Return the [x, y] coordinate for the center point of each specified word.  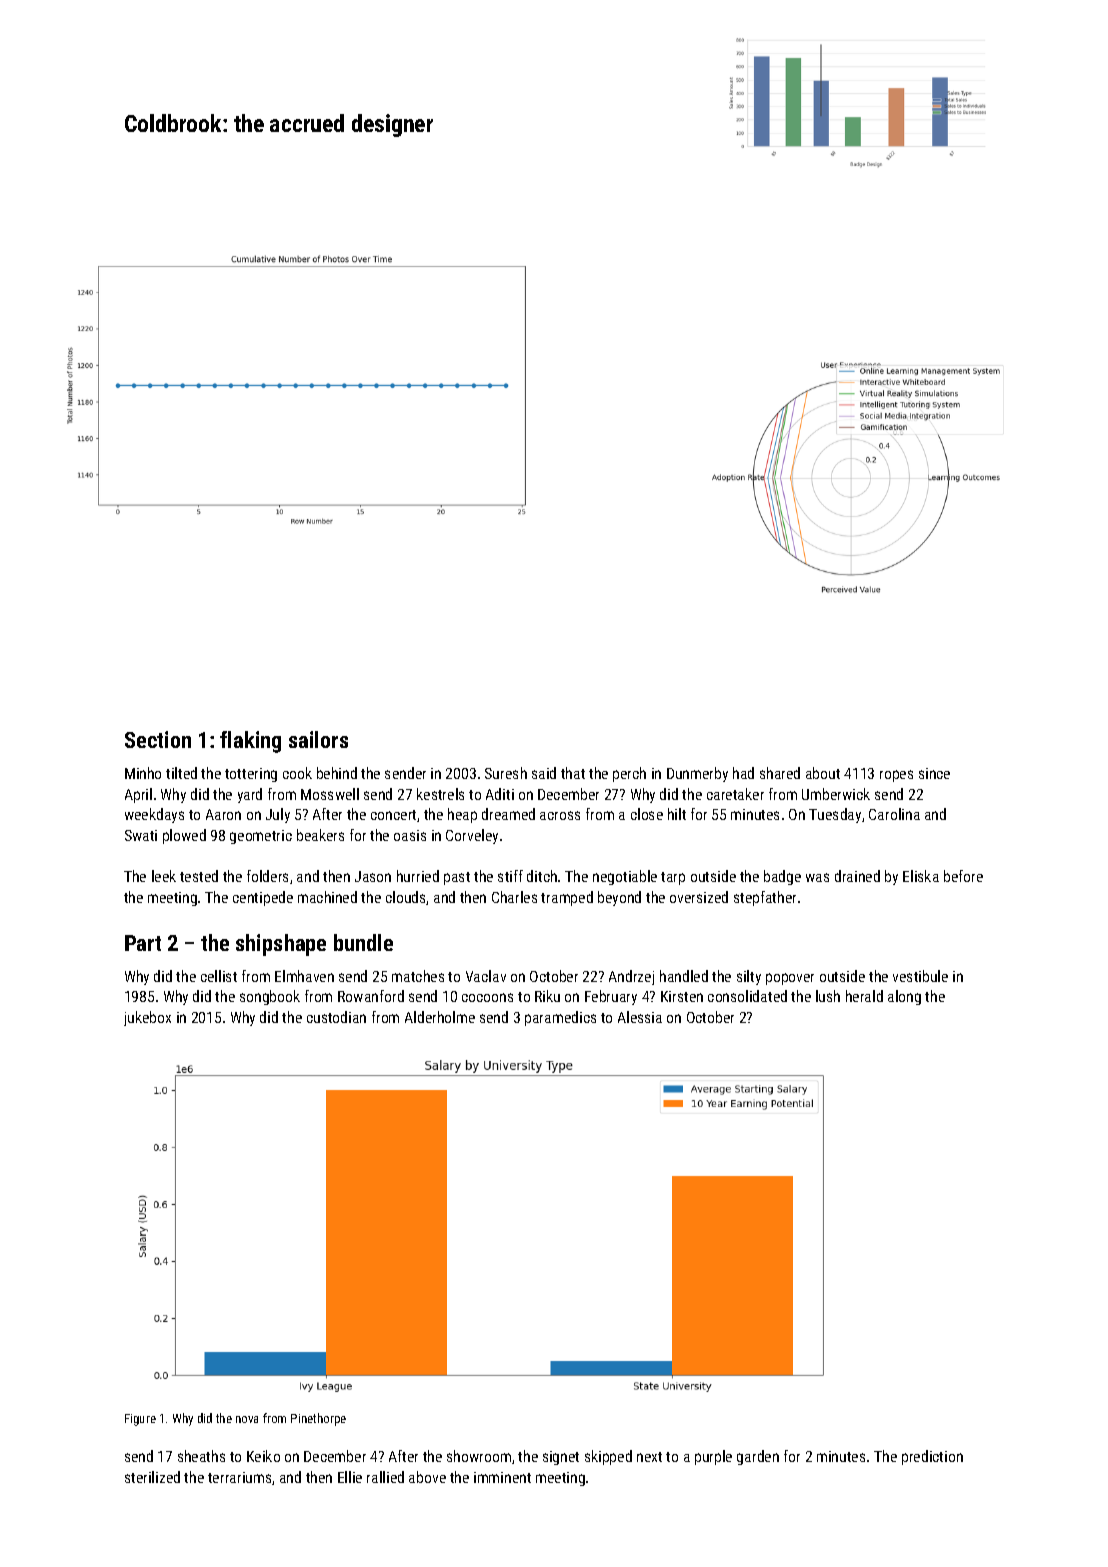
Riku [547, 996]
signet [561, 1458]
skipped [608, 1457]
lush [828, 996]
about [823, 773]
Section [158, 739]
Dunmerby [697, 774]
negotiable [625, 877]
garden [758, 1457]
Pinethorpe [318, 1419]
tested [199, 876]
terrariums [239, 1477]
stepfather [765, 898]
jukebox [147, 1018]
